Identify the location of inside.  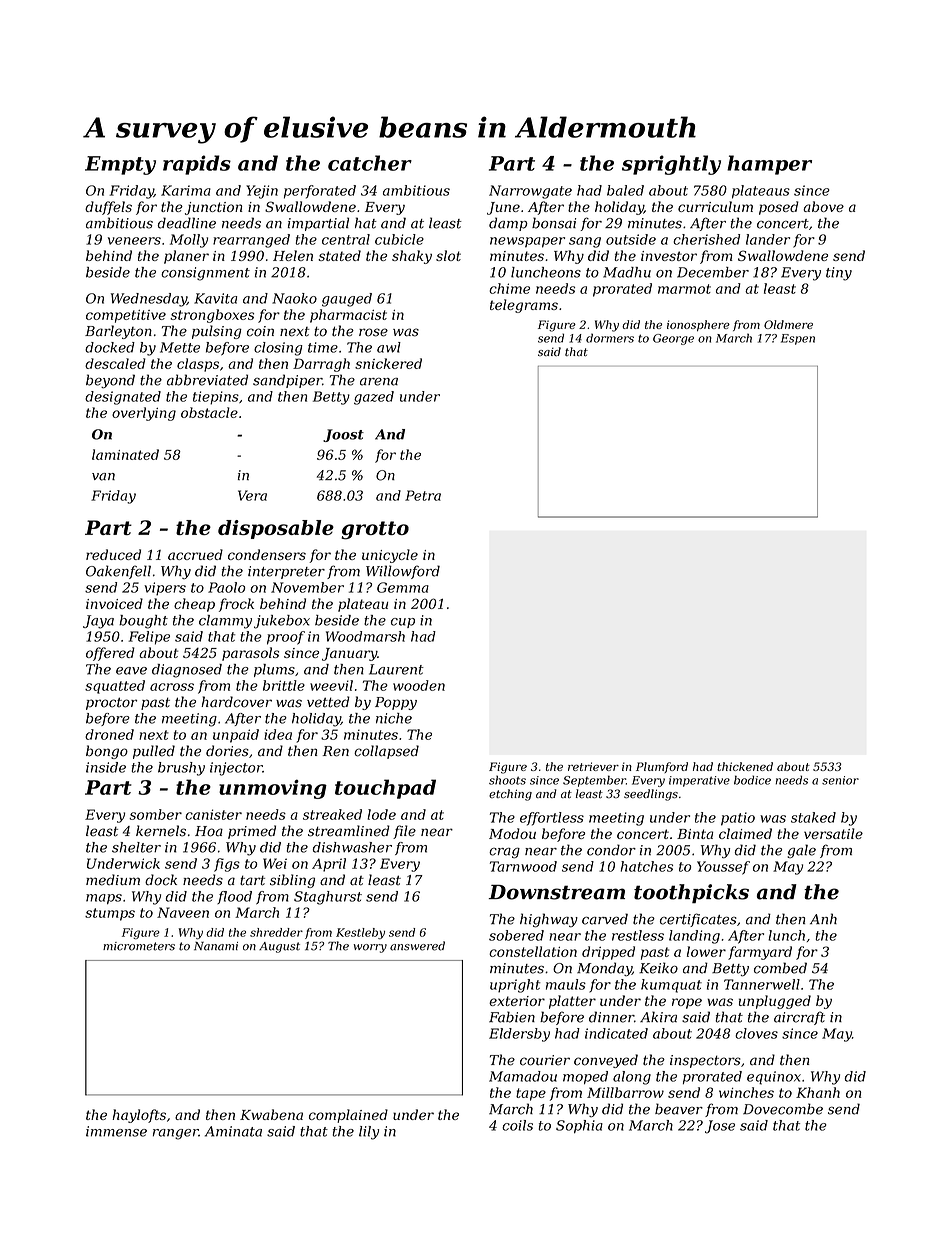
(106, 767).
